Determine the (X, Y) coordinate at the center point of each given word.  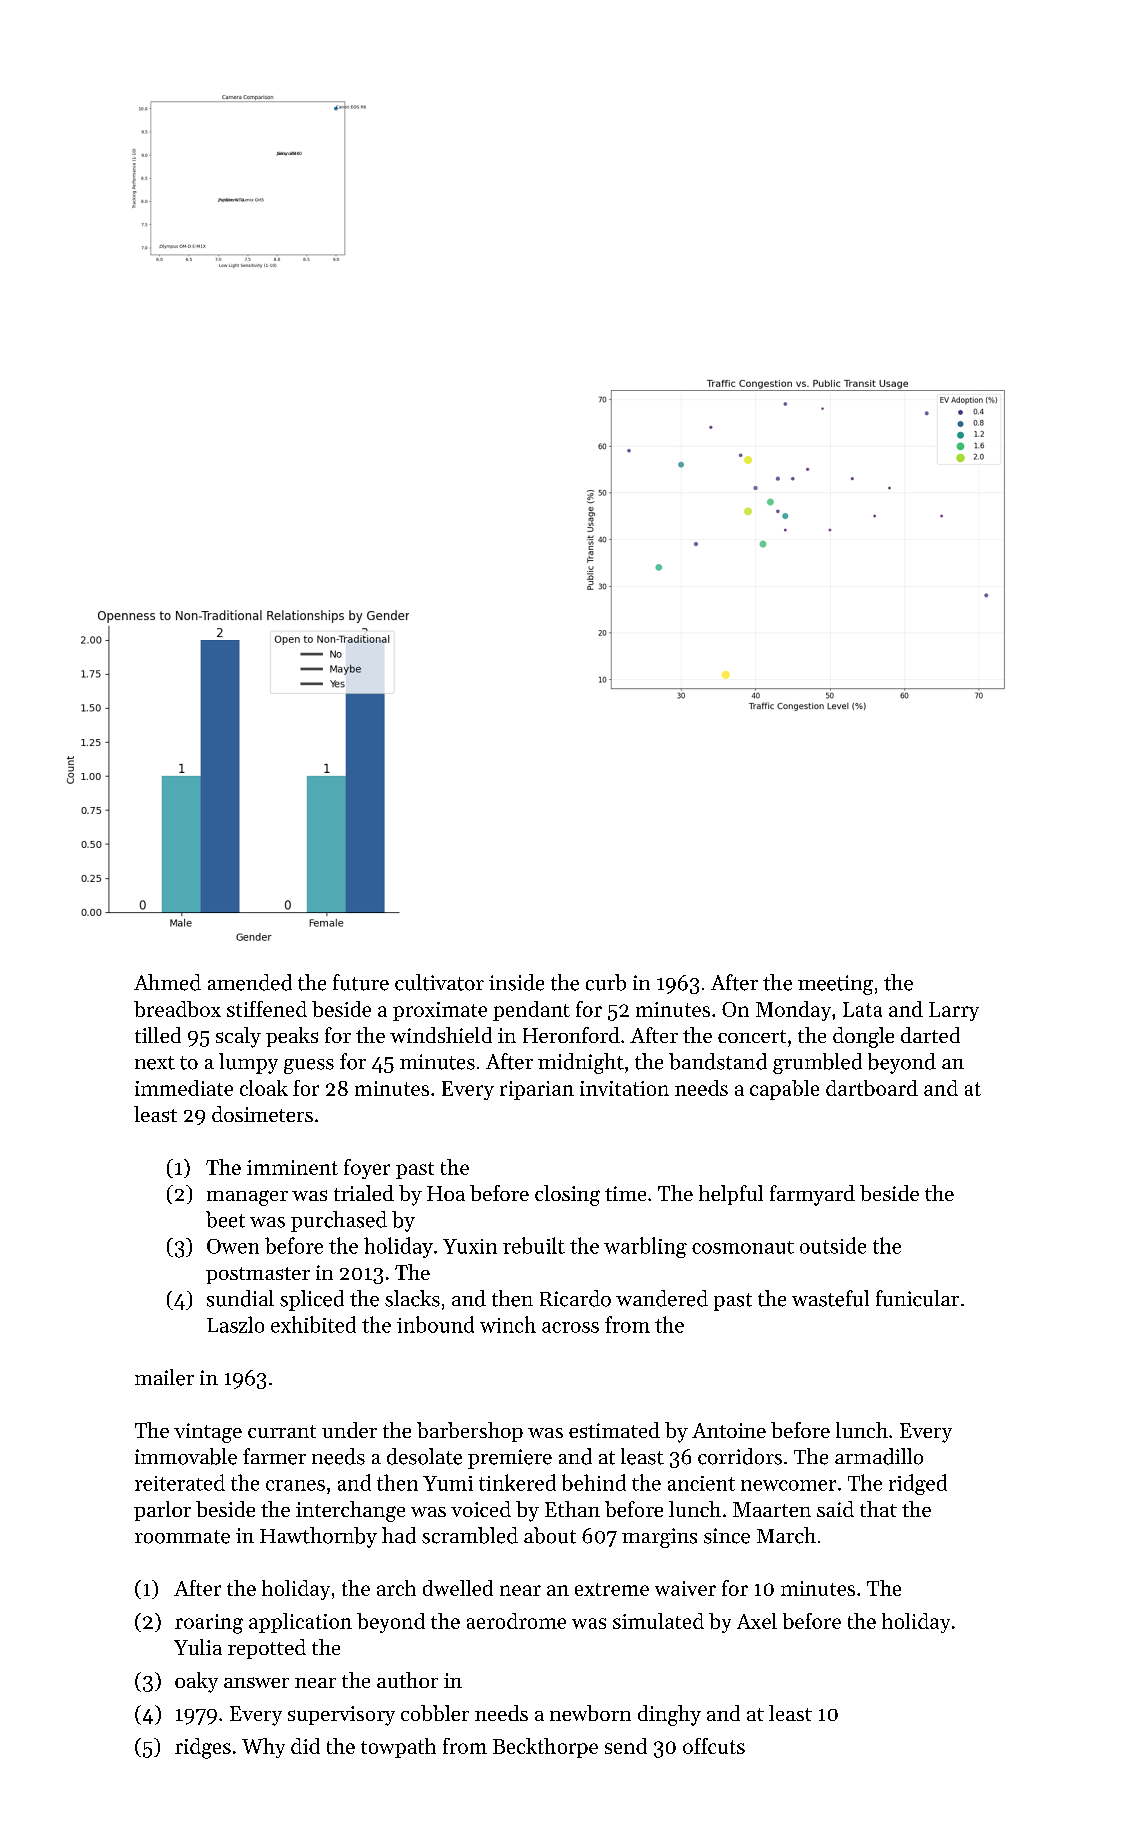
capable (784, 1090)
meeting (835, 985)
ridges (203, 1748)
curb (606, 982)
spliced (312, 1300)
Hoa (446, 1193)
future (361, 982)
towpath (398, 1748)
